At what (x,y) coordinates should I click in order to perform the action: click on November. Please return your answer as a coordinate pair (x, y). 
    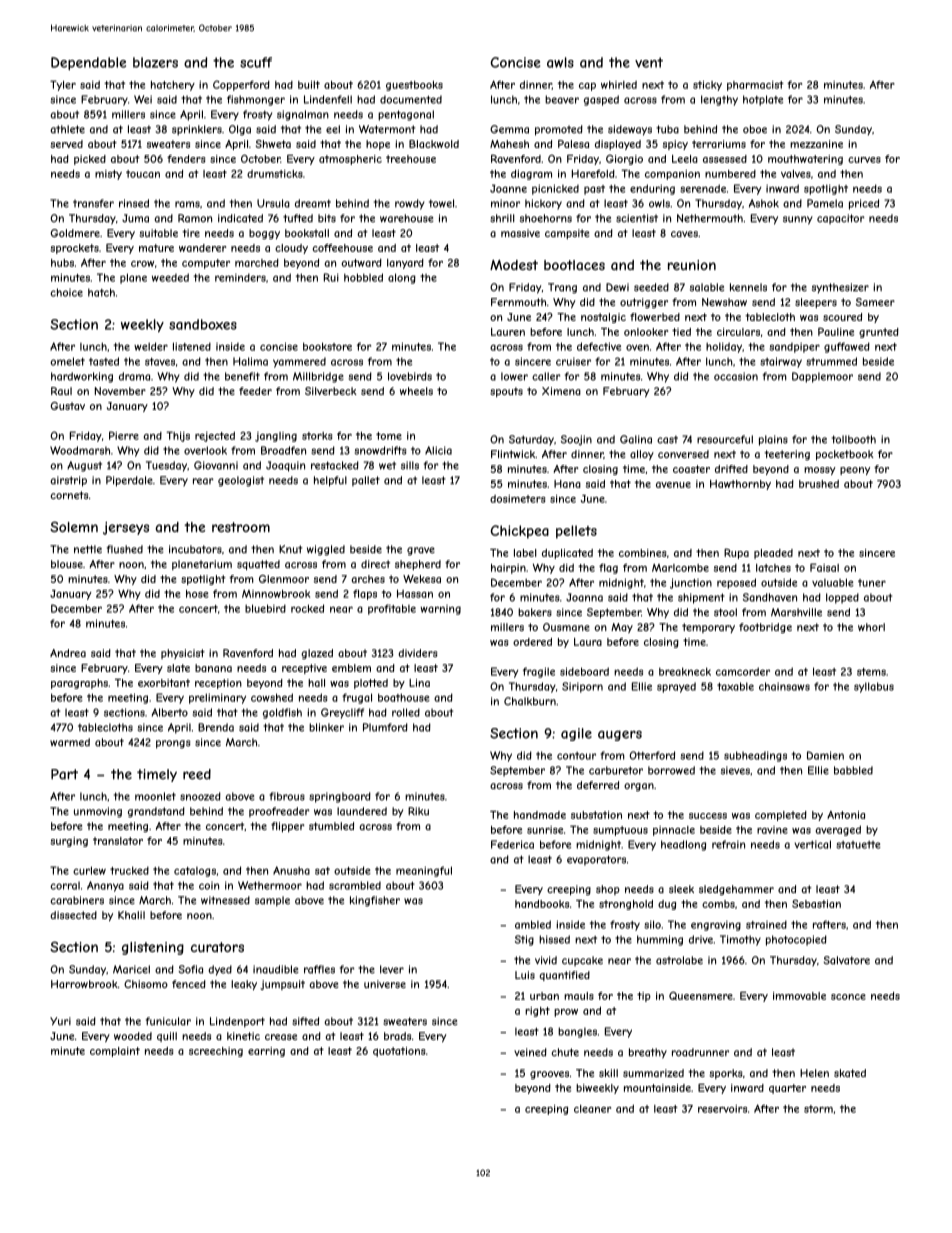
    Looking at the image, I should click on (120, 391).
